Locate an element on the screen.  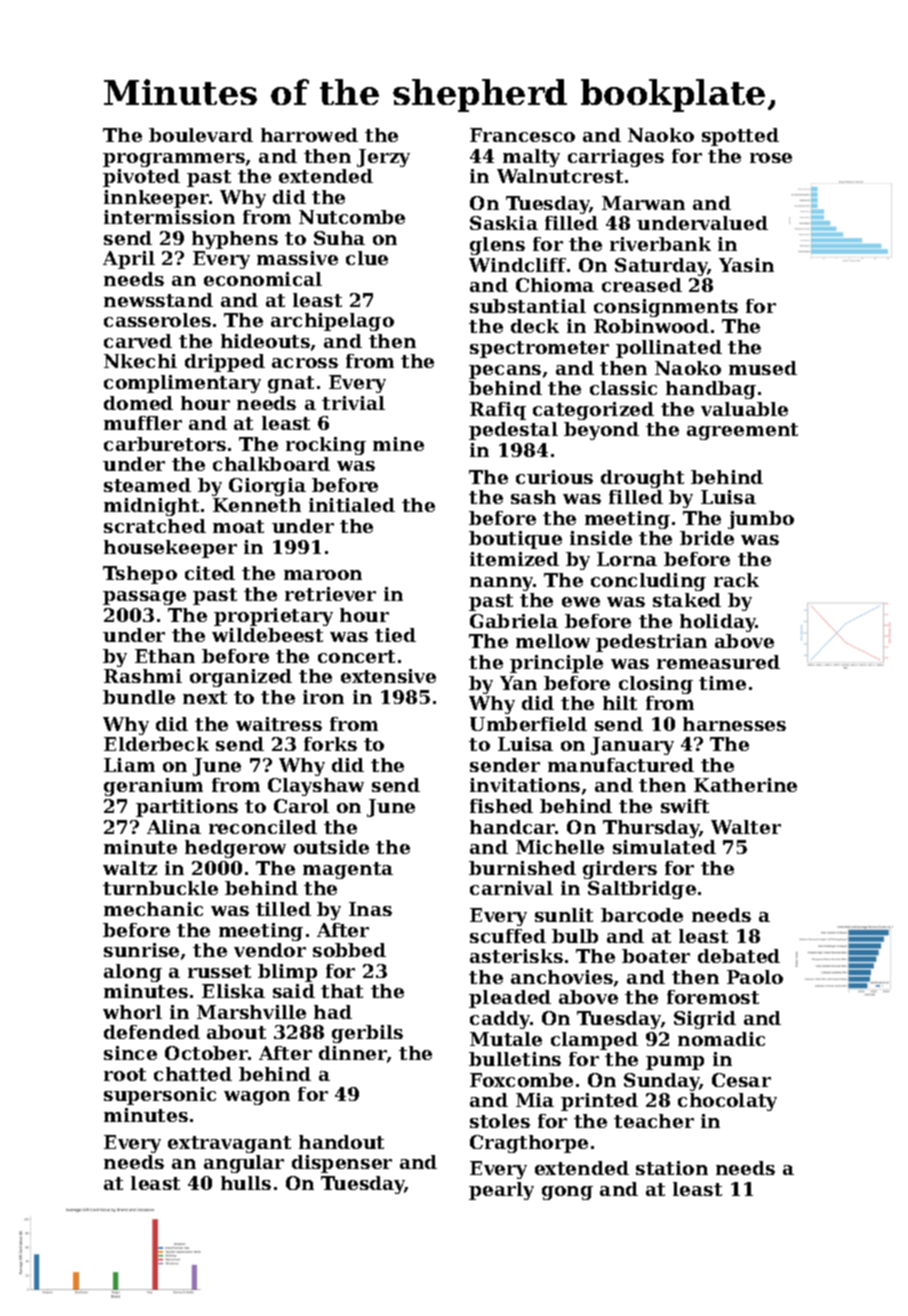
whorl is located at coordinates (132, 1012).
